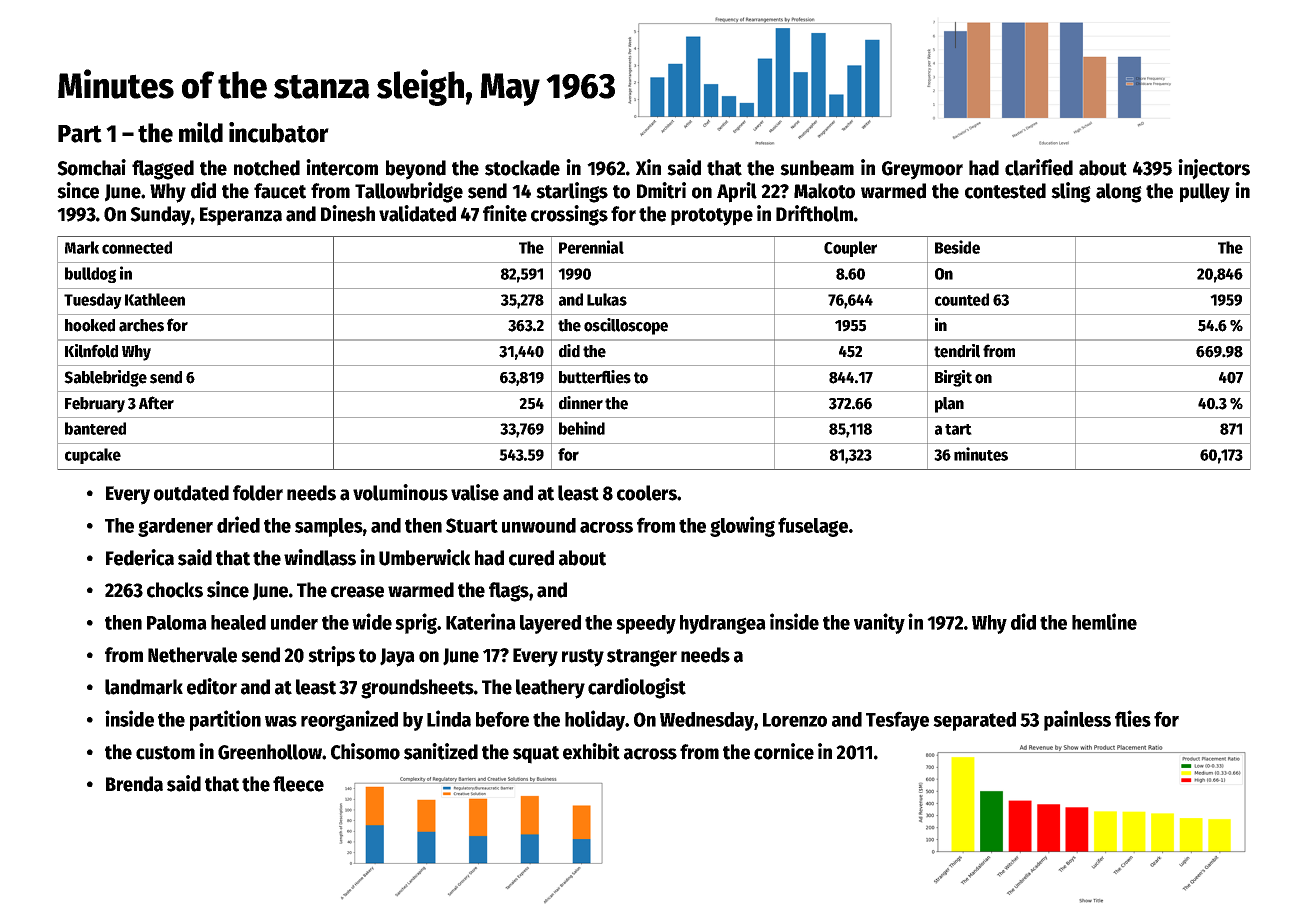  What do you see at coordinates (140, 557) in the document?
I see `Federica` at bounding box center [140, 557].
